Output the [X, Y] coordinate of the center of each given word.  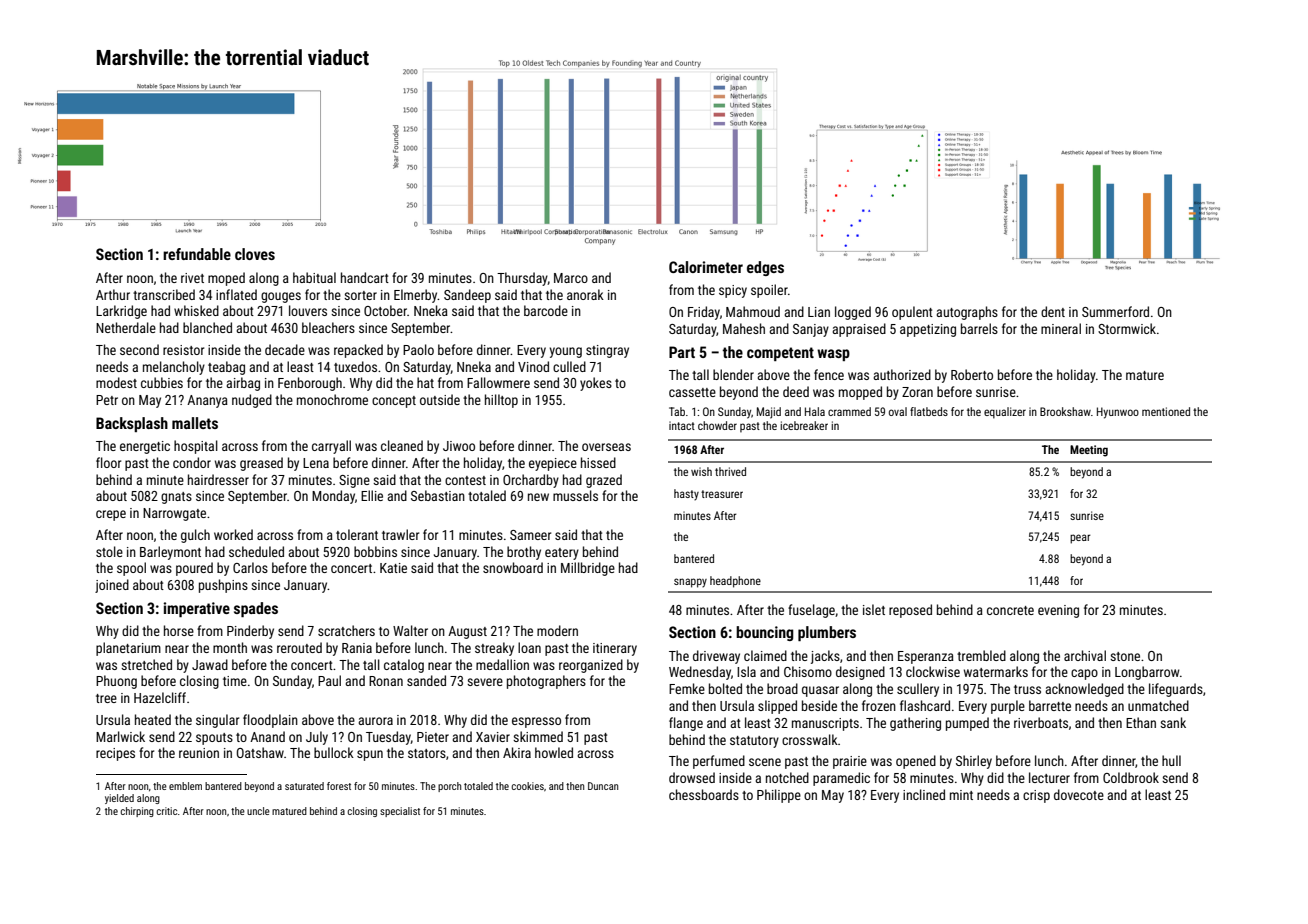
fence [829, 374]
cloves [255, 254]
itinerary [615, 649]
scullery [918, 690]
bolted [725, 688]
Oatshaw [260, 752]
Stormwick [1127, 328]
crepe [111, 515]
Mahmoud [753, 311]
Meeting [1089, 451]
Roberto [972, 374]
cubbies [162, 382]
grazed [604, 481]
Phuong [116, 682]
